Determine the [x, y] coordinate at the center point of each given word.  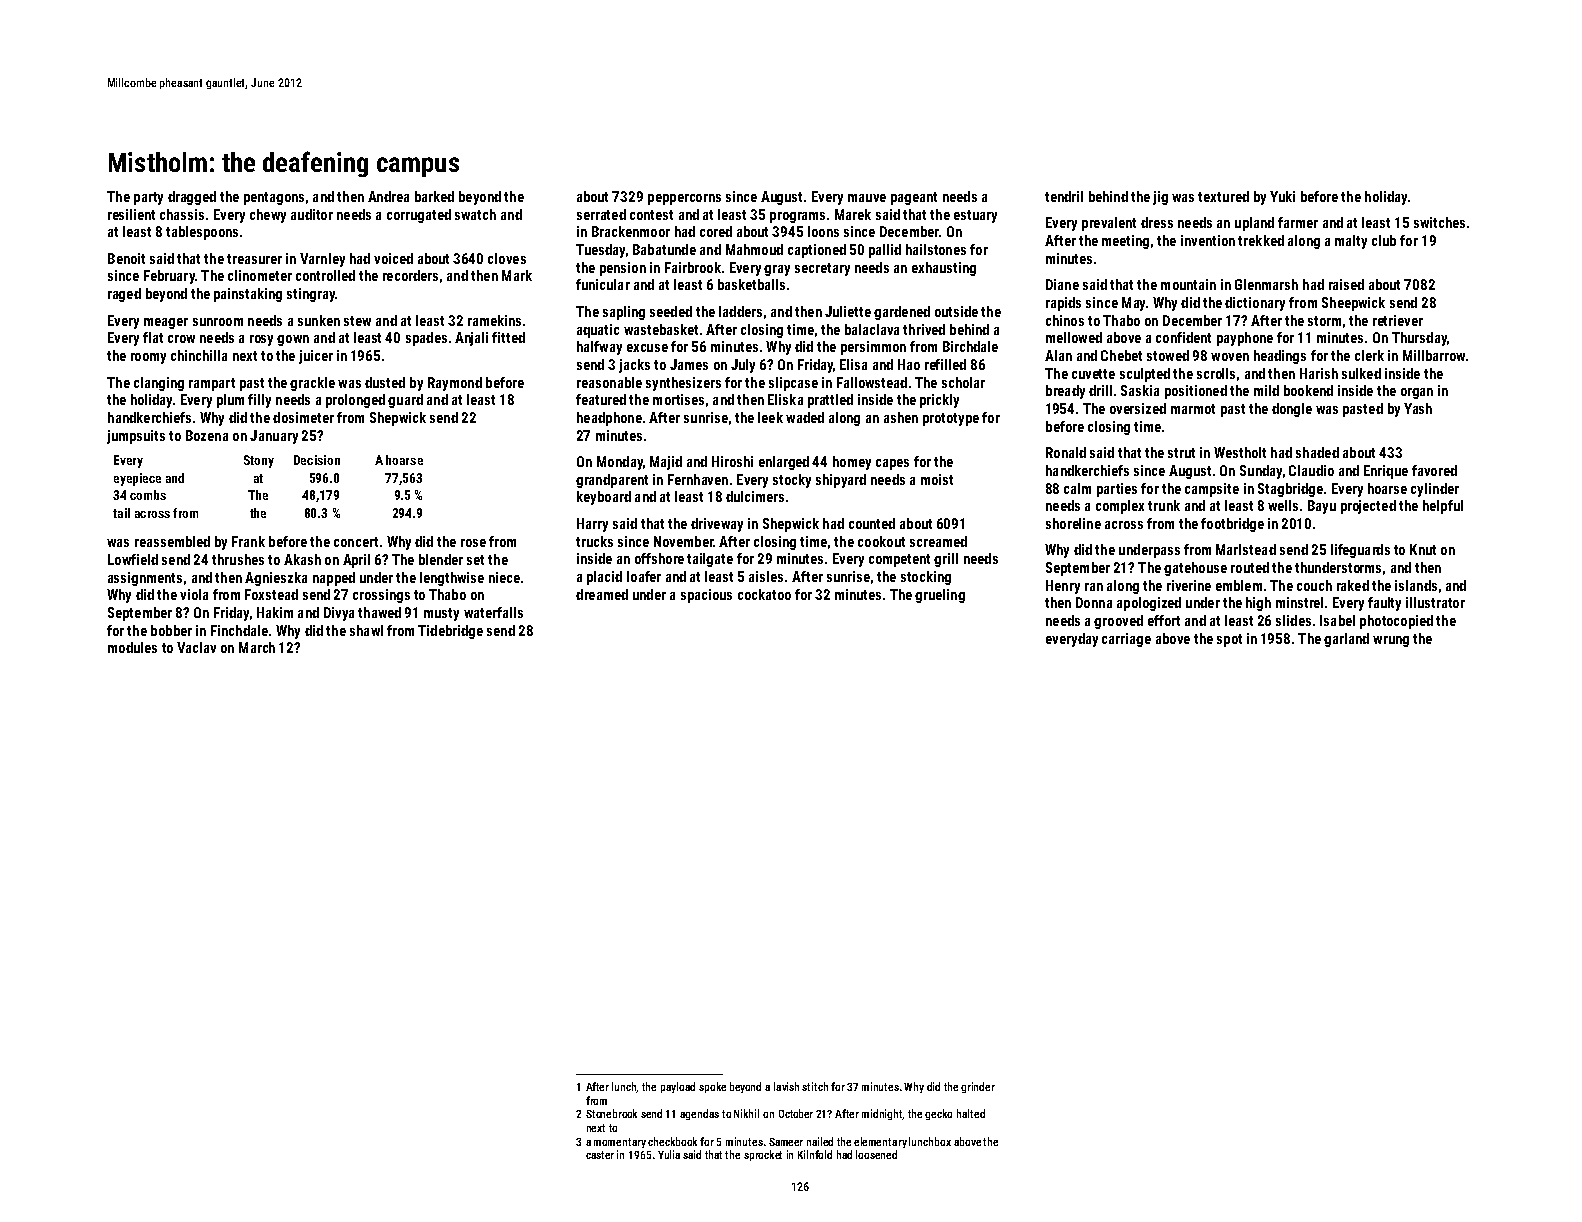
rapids [1063, 304]
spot [1229, 640]
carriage [1126, 640]
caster [600, 1155]
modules [132, 647]
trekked [1261, 240]
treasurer [254, 259]
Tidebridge [450, 632]
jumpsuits [136, 437]
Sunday [1261, 472]
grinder [978, 1087]
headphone [609, 419]
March [257, 647]
